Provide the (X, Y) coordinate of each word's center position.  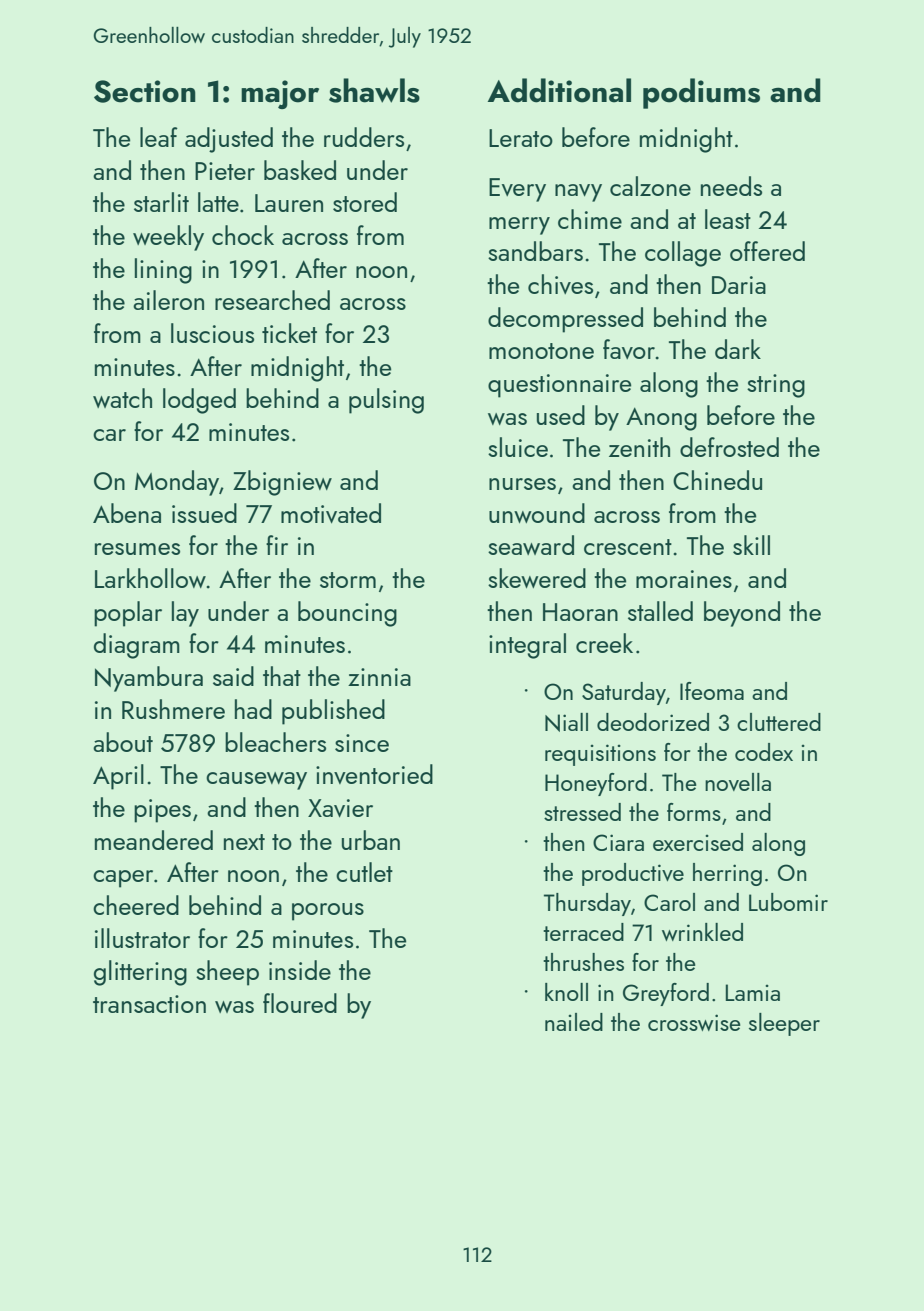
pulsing (386, 401)
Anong (661, 419)
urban (371, 840)
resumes (137, 549)
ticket (289, 333)
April (118, 777)
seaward (531, 545)
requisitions (600, 755)
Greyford (666, 994)
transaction (149, 1004)
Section (145, 91)
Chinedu (717, 480)
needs (731, 186)
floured (300, 1003)
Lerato (521, 138)
